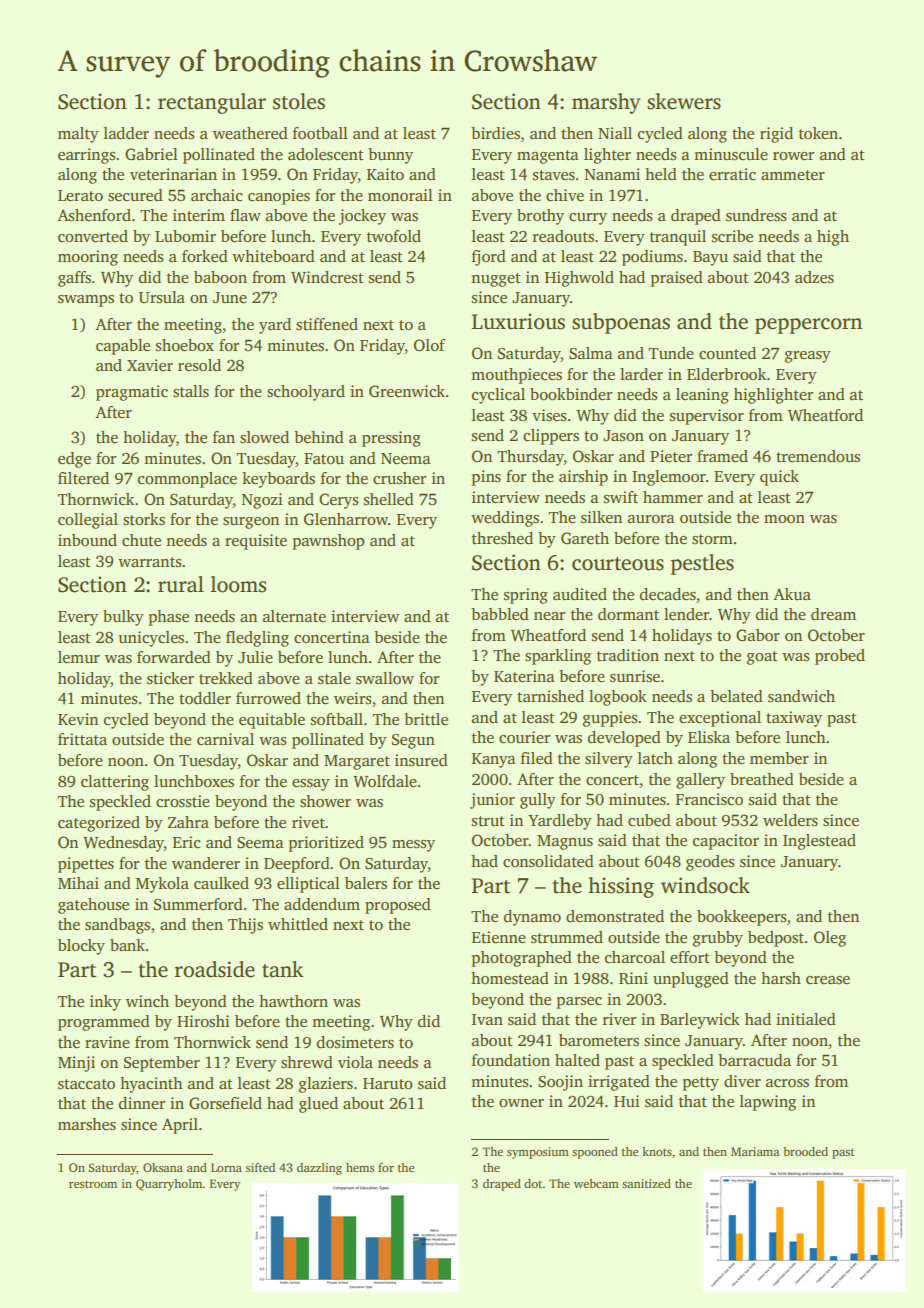 The width and height of the document is (924, 1308). Describe the element at coordinates (212, 103) in the document. I see `rectangular` at that location.
